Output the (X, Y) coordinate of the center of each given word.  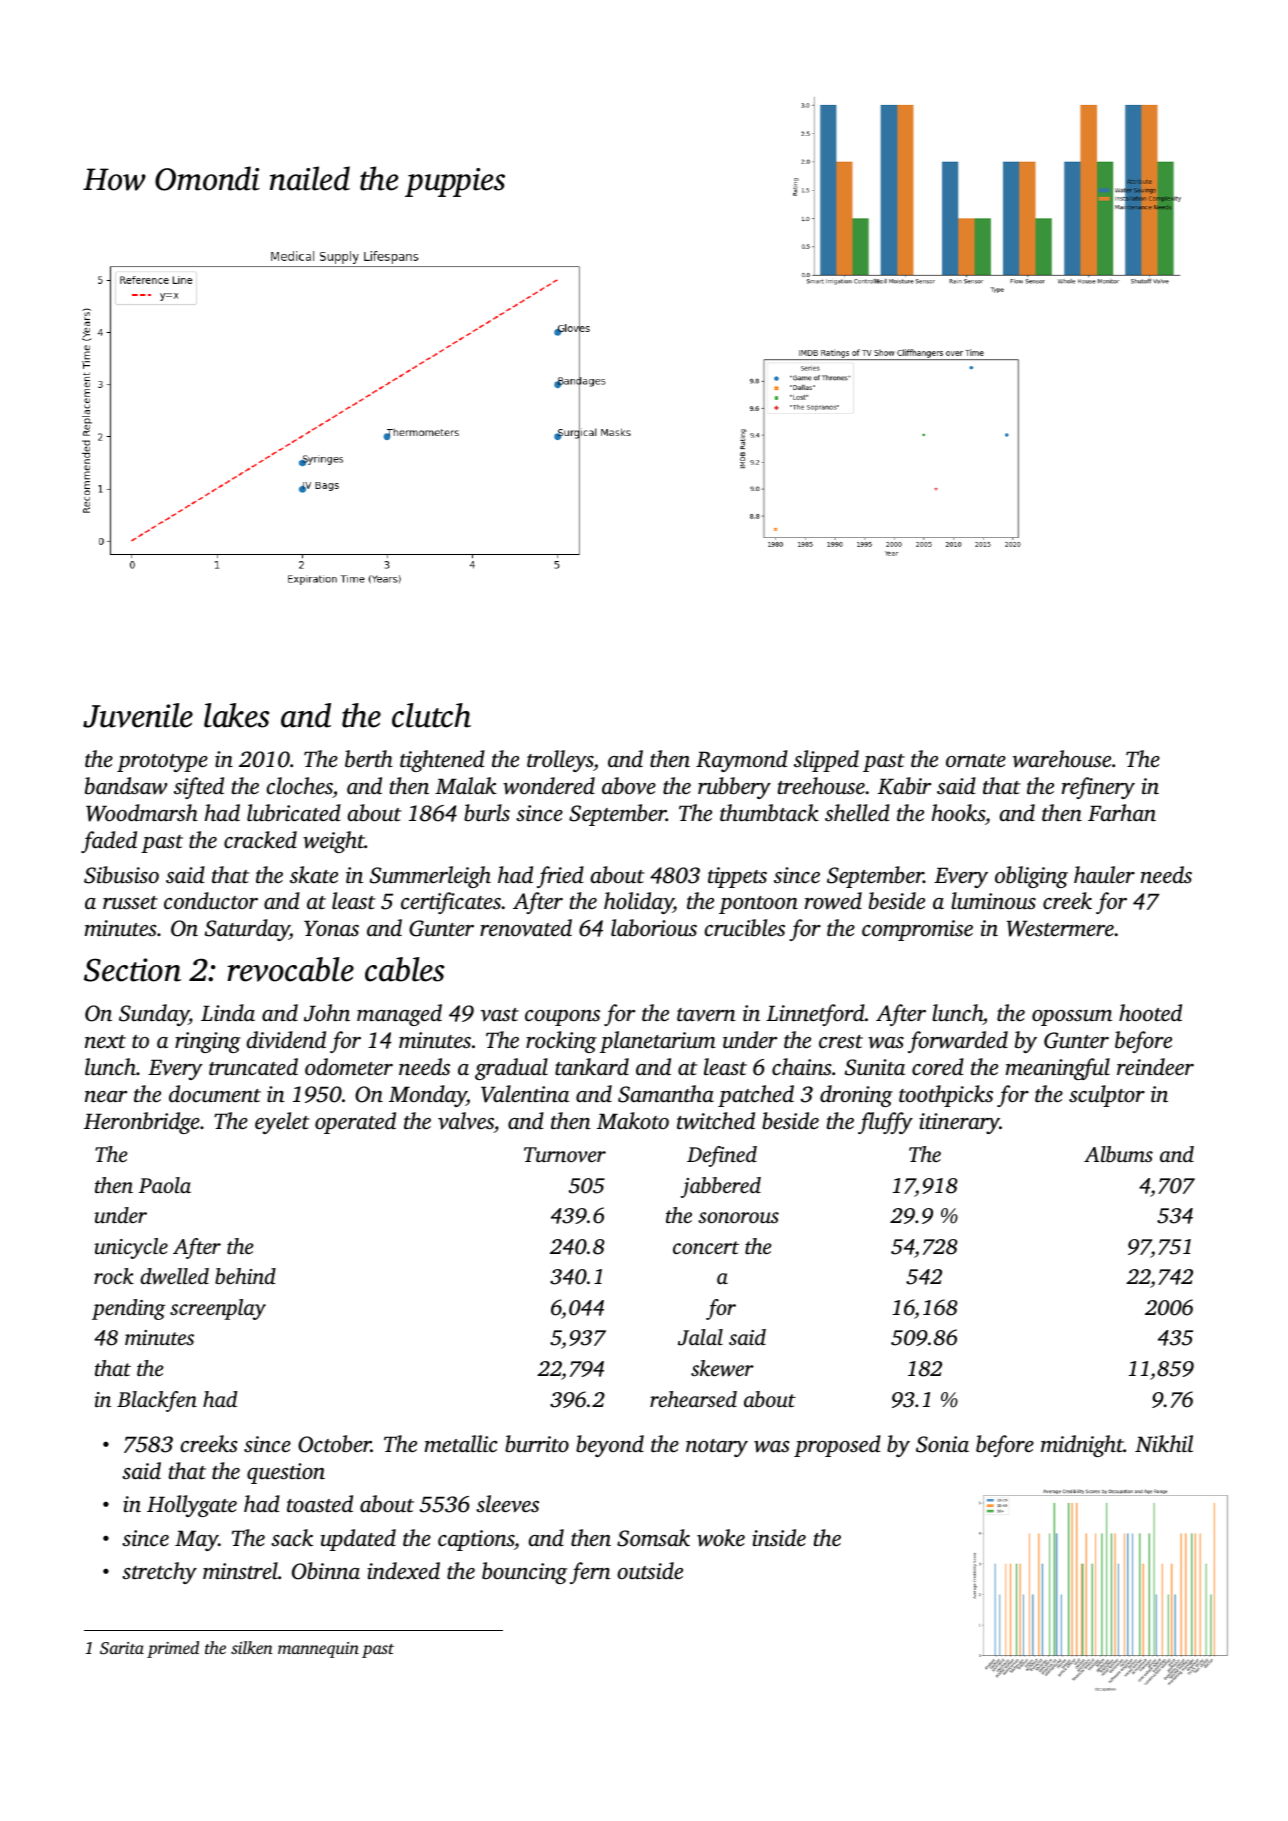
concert (706, 1247)
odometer (349, 1067)
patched (756, 1096)
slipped (826, 761)
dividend (286, 1040)
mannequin (318, 1650)
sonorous (738, 1217)
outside (650, 1571)
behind (245, 1276)
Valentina (525, 1094)
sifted (199, 788)
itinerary (959, 1123)
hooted (1150, 1013)
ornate (976, 761)
